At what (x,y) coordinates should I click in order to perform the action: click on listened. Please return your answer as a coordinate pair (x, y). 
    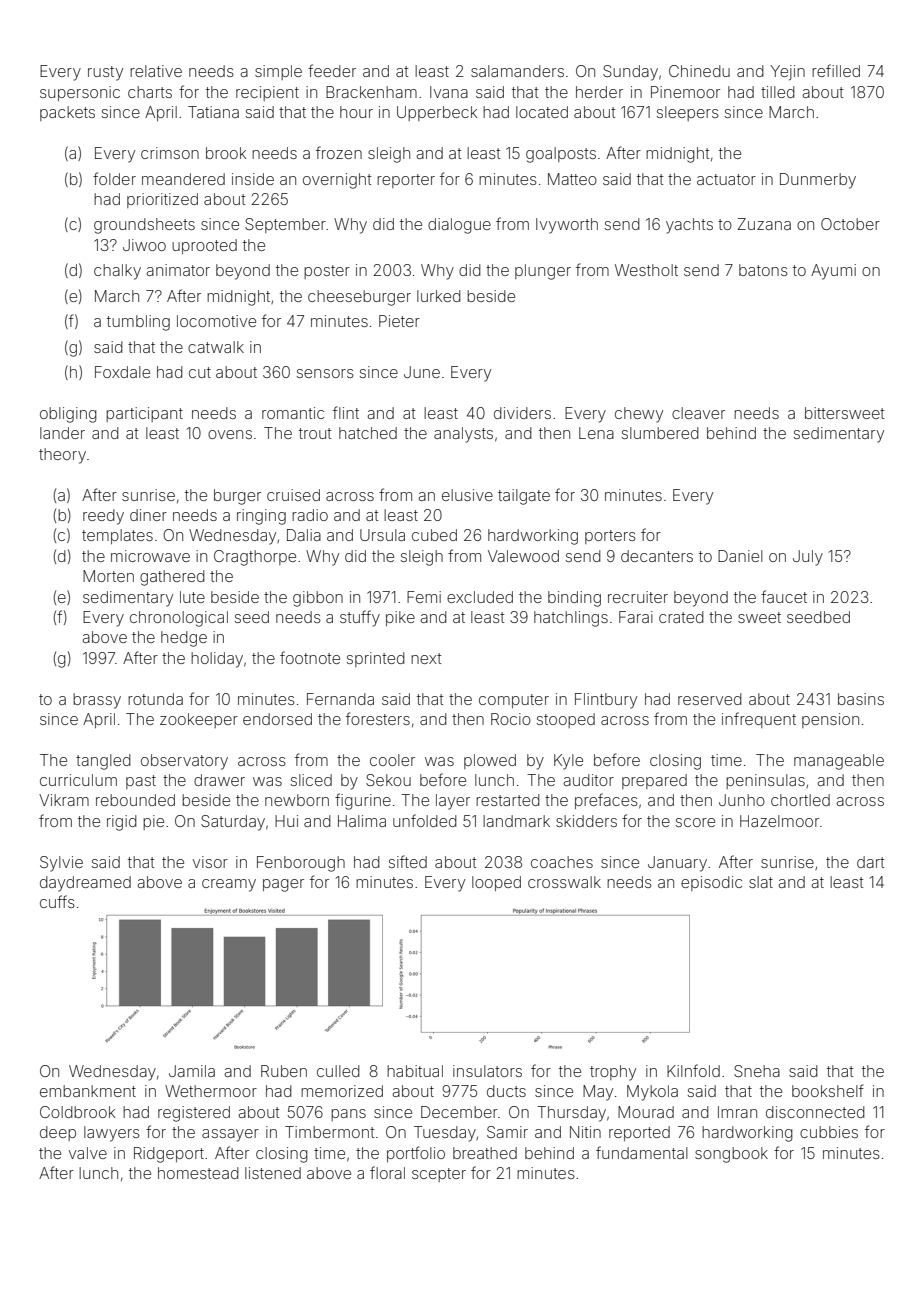
    Looking at the image, I should click on (273, 1173).
